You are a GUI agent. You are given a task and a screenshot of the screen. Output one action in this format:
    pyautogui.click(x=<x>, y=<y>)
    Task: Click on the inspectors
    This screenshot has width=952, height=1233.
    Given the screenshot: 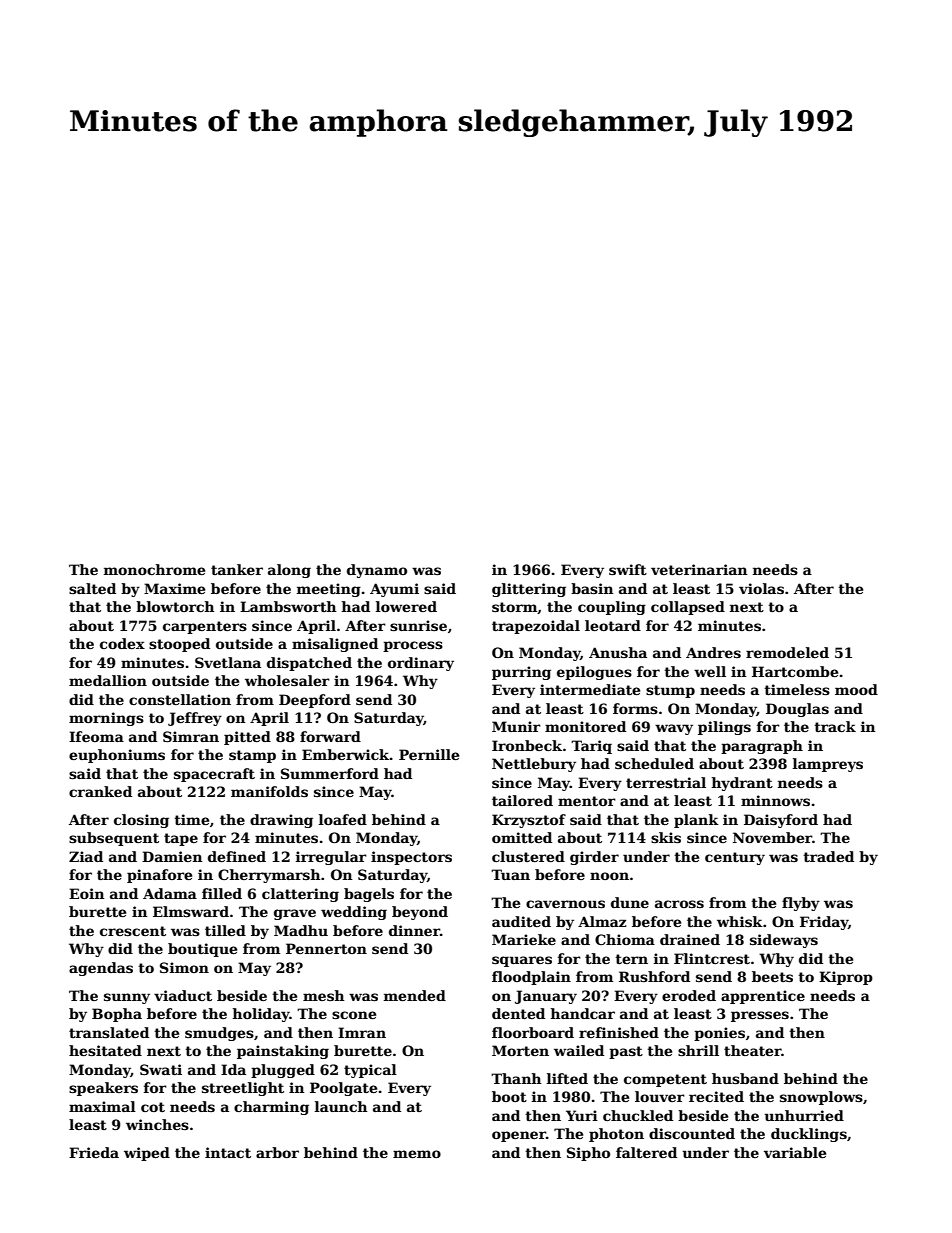 What is the action you would take?
    pyautogui.click(x=411, y=858)
